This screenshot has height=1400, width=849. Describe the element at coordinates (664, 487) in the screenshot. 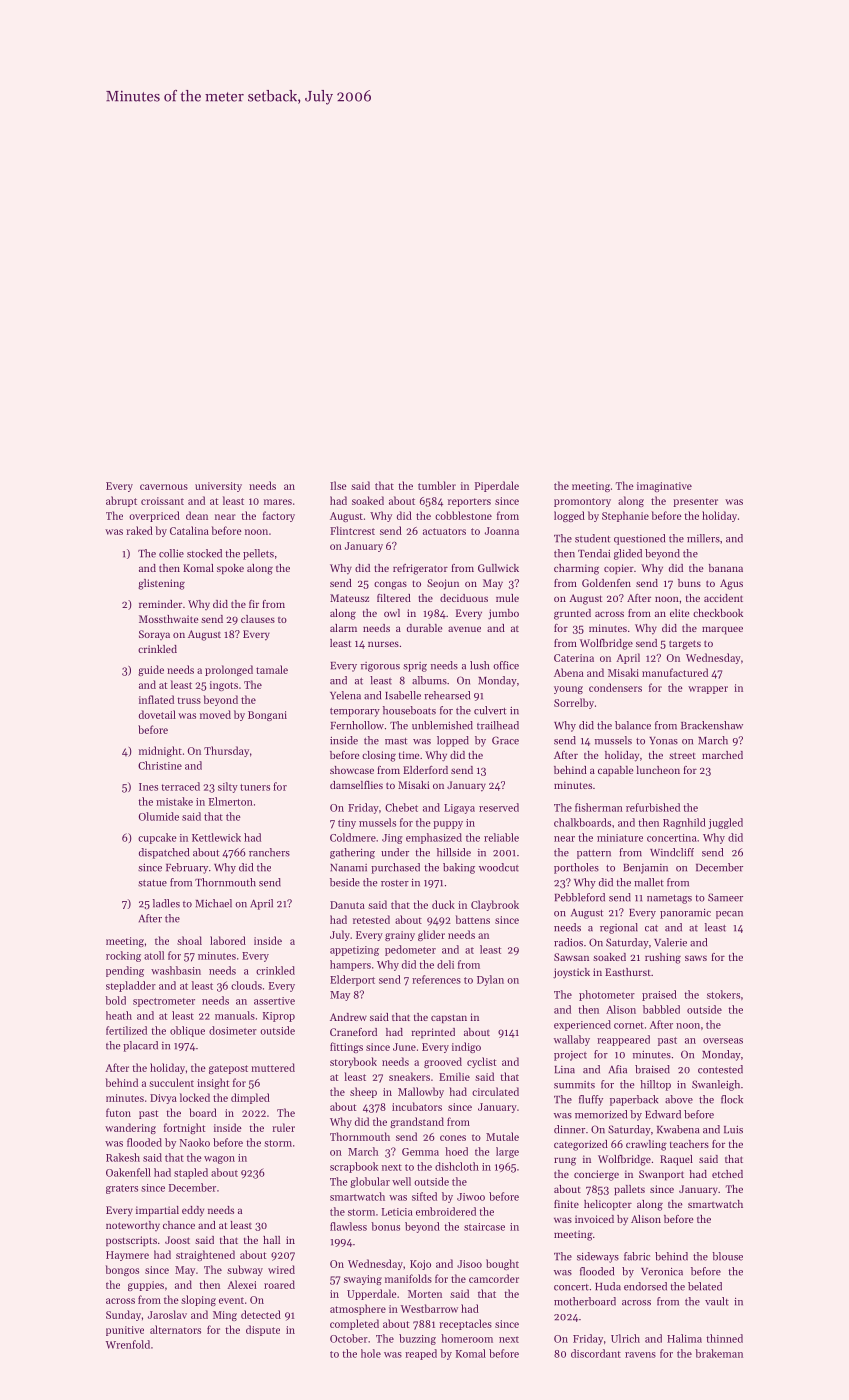

I see `imaginative` at that location.
